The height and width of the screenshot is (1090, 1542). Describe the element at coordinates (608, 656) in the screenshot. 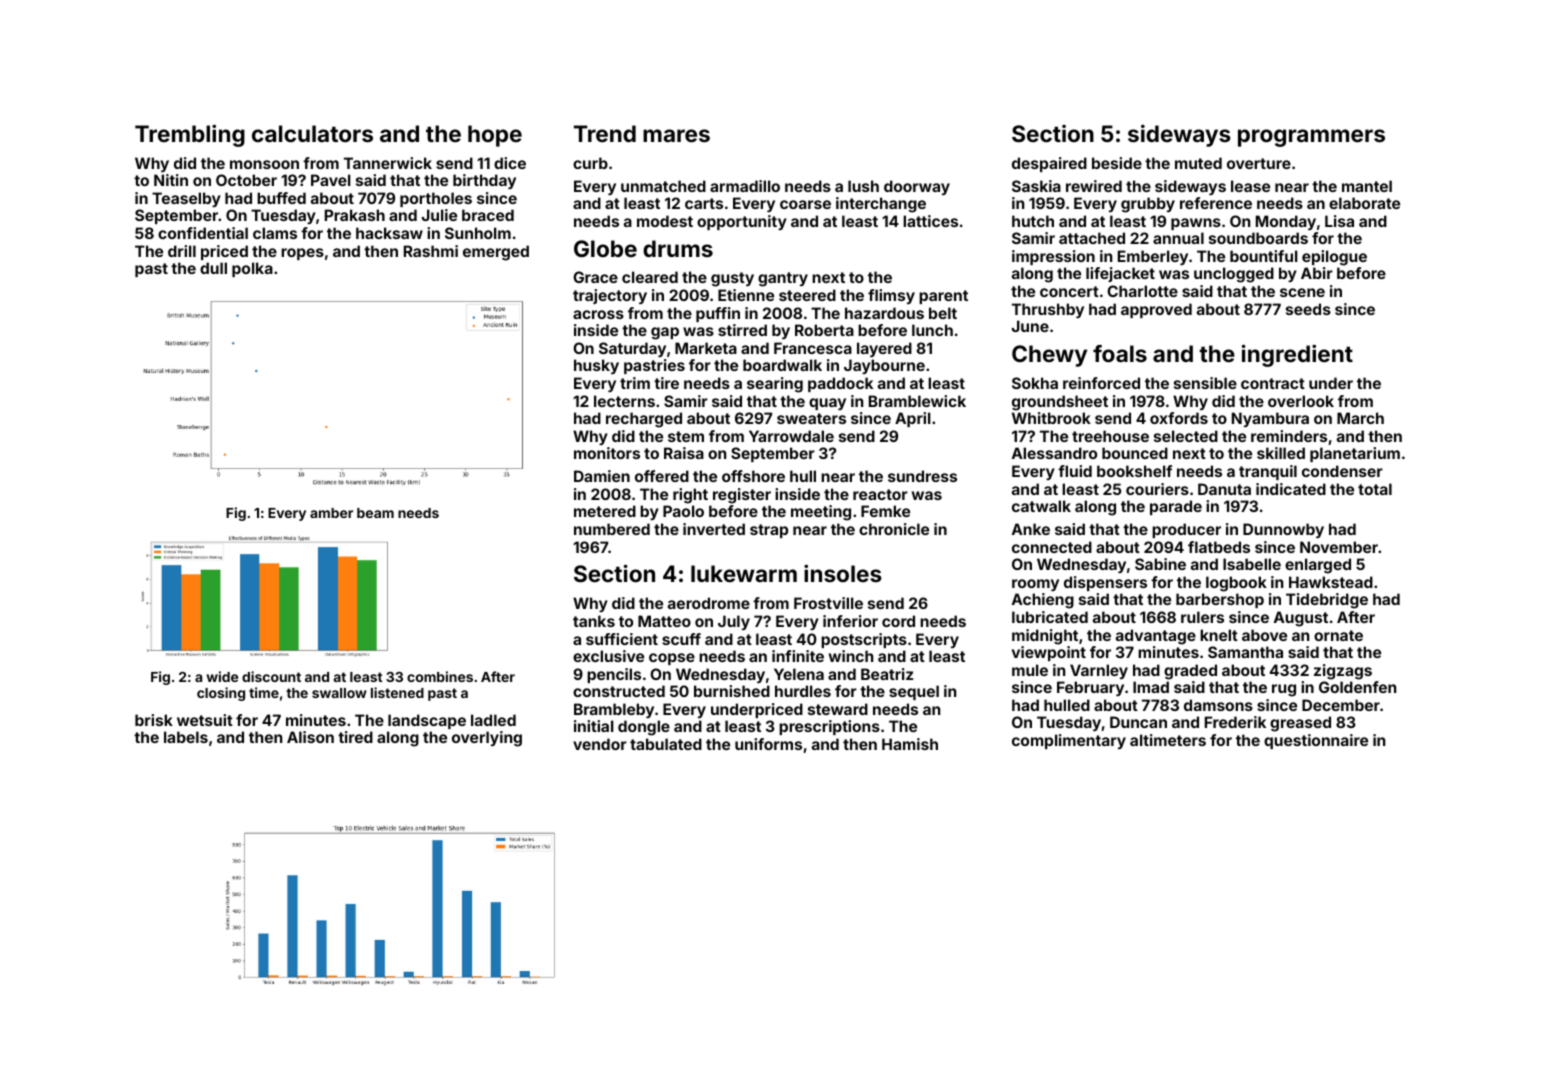

I see `exclusive` at that location.
